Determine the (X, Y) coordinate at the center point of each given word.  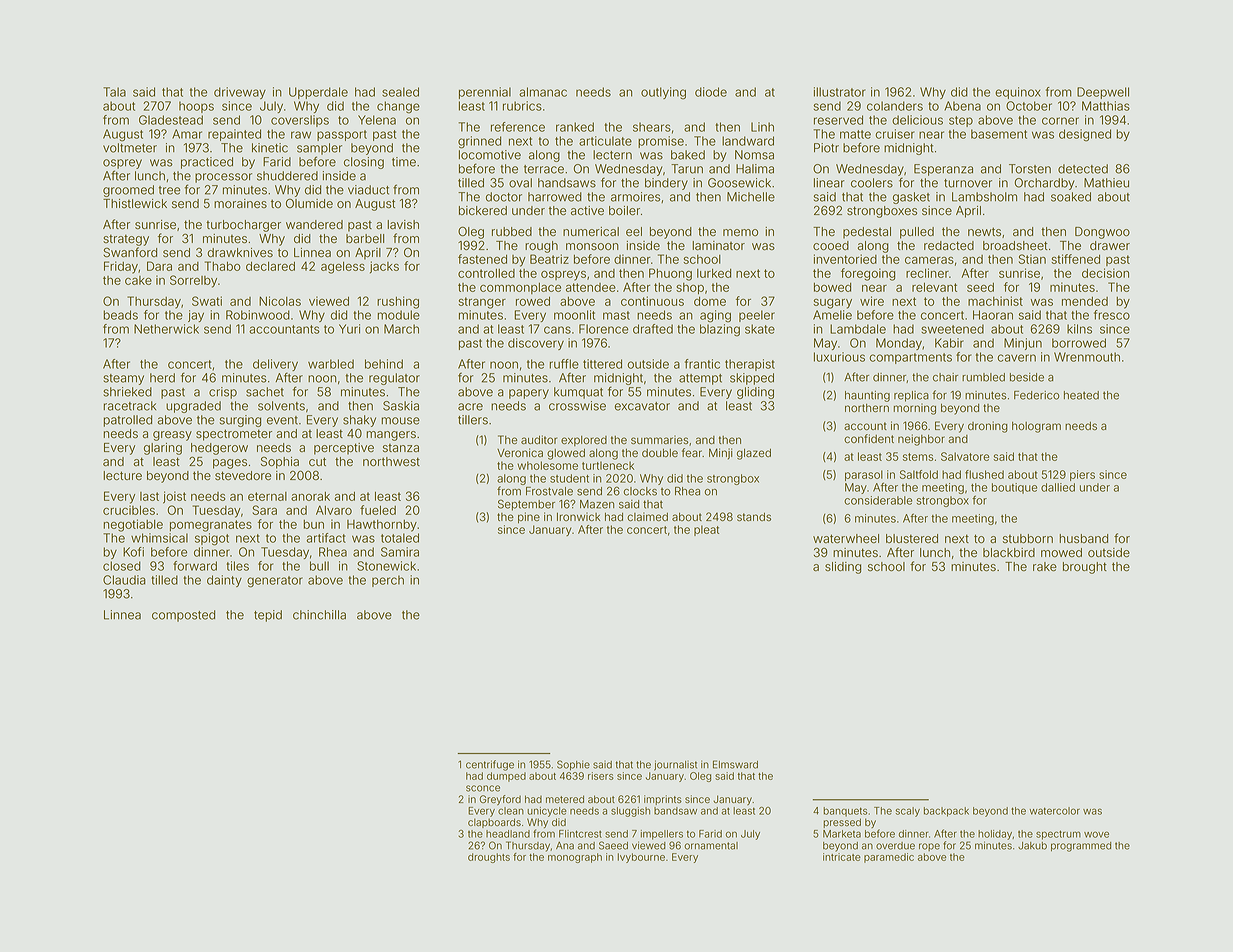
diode (711, 92)
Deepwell (1103, 93)
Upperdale (318, 93)
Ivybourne (641, 858)
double (660, 453)
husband (1083, 539)
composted (183, 616)
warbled (331, 364)
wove (1096, 834)
